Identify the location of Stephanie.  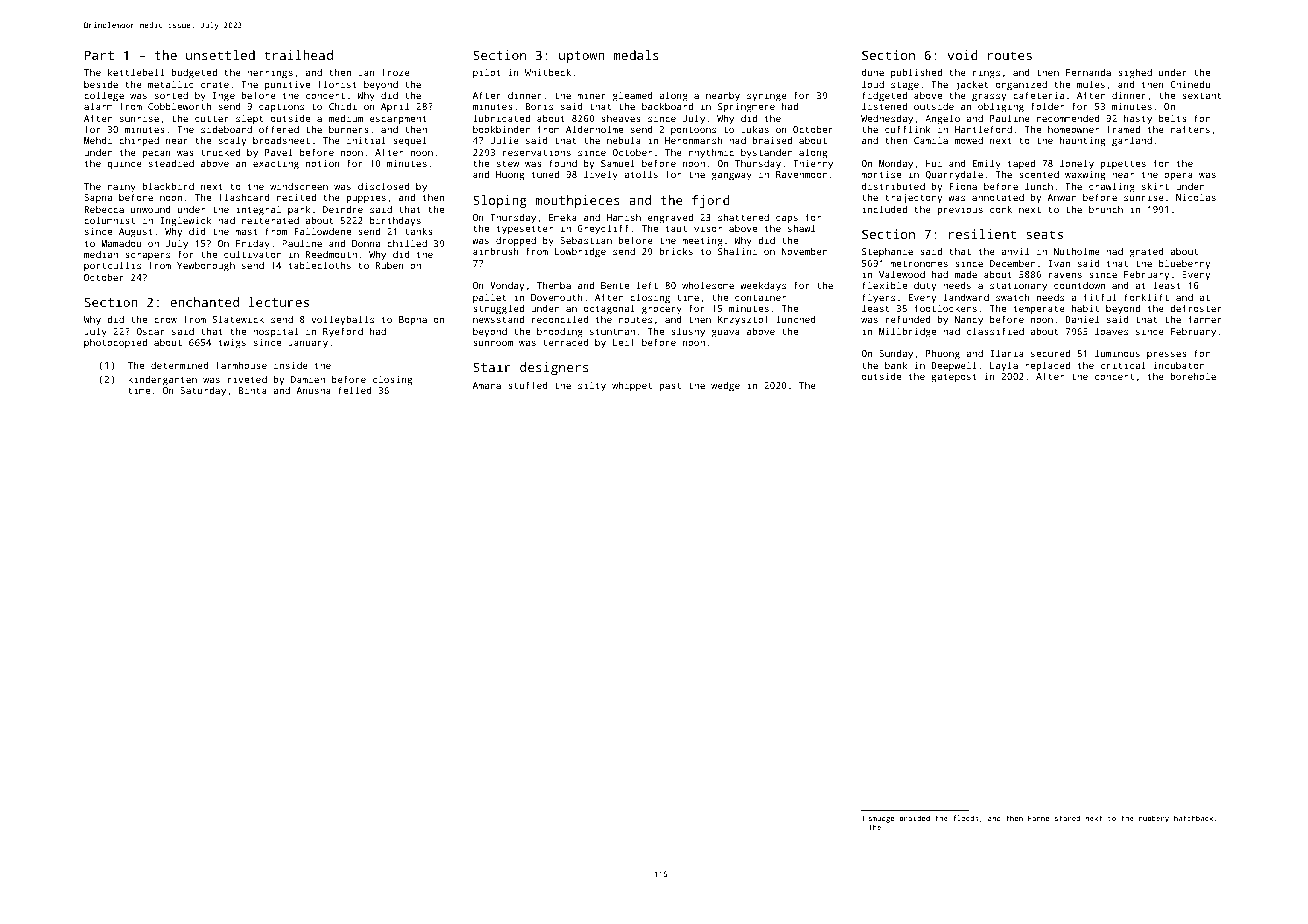
(887, 252).
